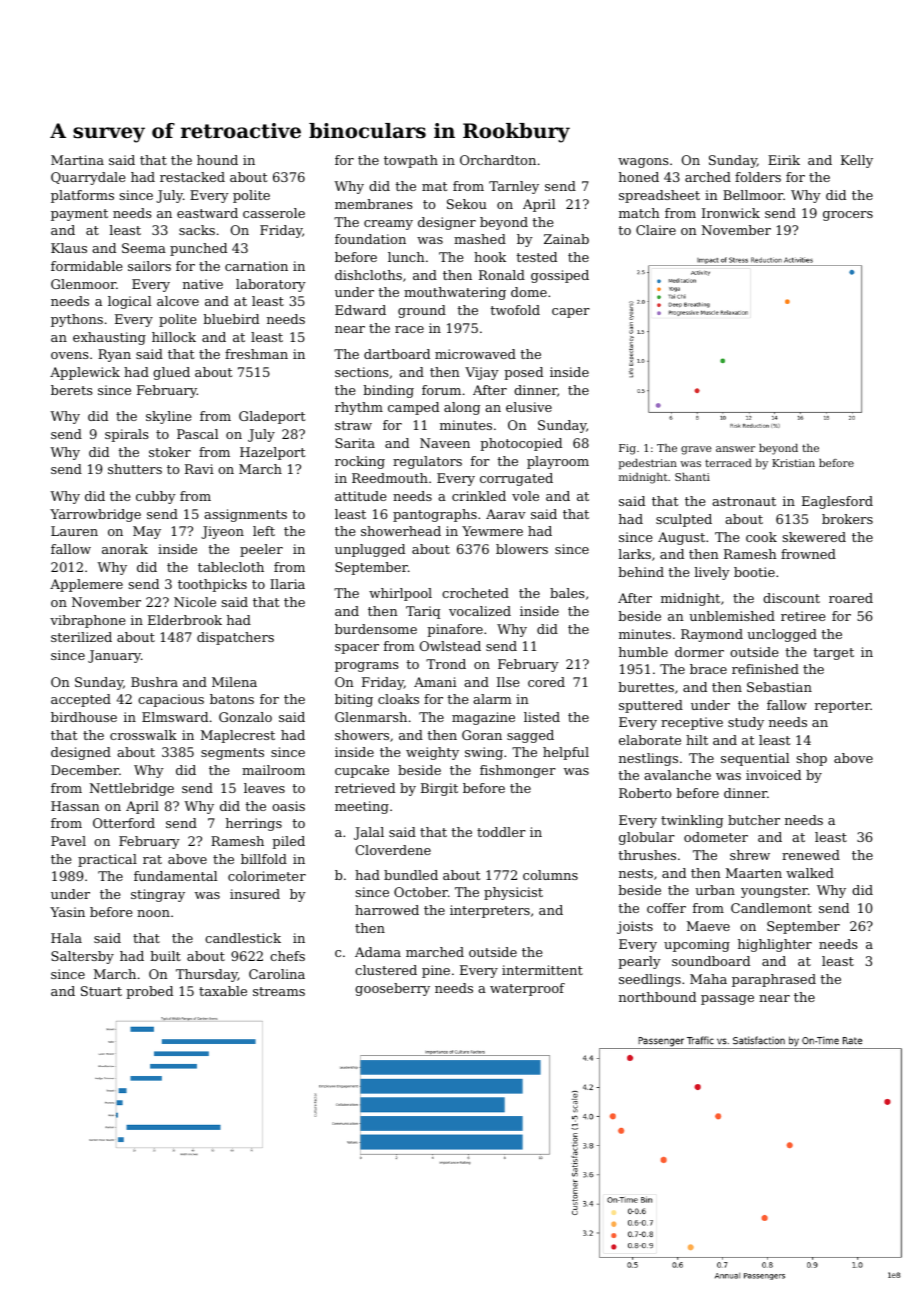 Image resolution: width=924 pixels, height=1308 pixels. I want to click on eastward, so click(207, 213).
